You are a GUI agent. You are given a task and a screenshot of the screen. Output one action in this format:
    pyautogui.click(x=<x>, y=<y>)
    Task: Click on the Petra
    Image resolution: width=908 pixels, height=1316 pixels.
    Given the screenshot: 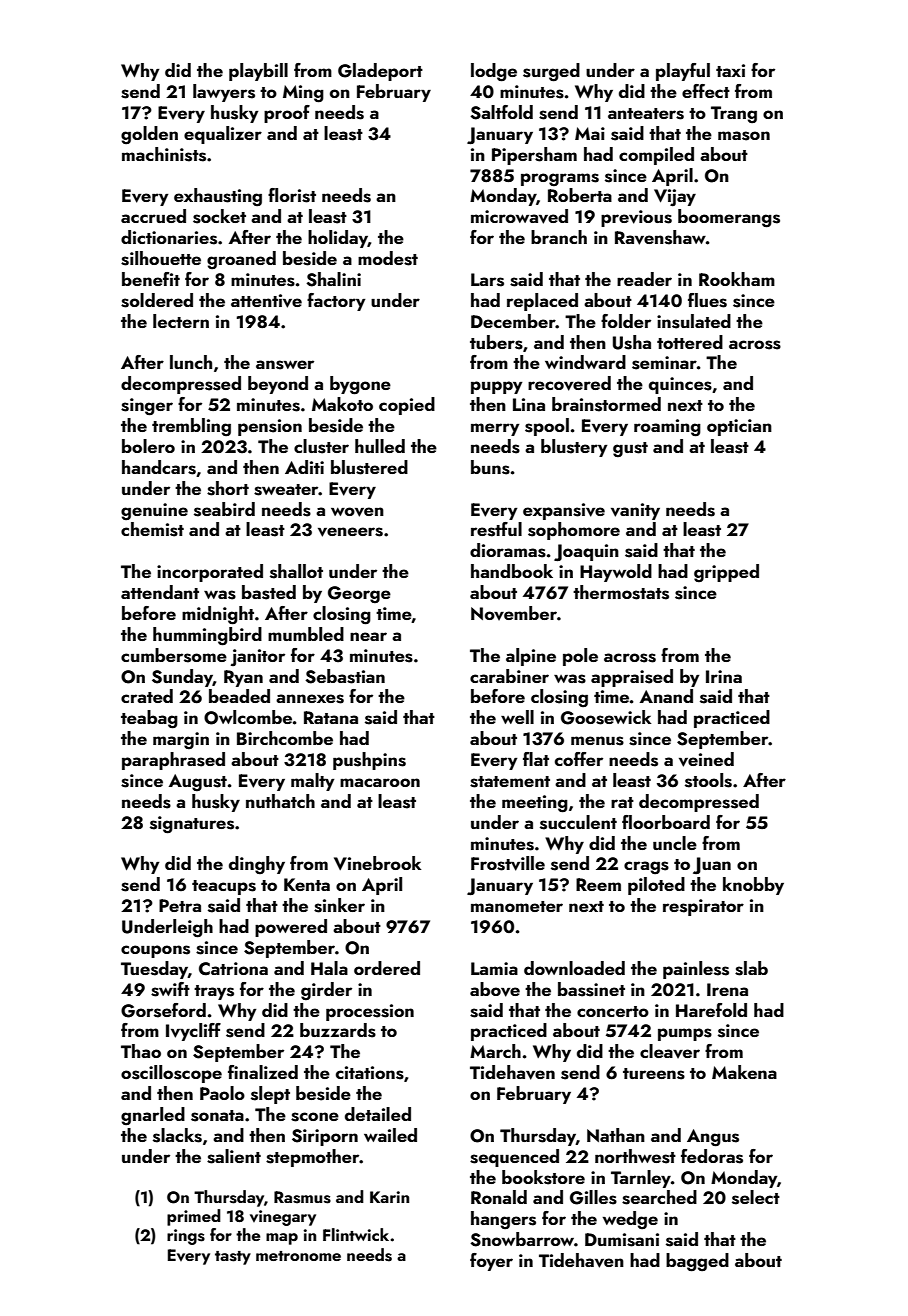 What is the action you would take?
    pyautogui.click(x=180, y=905)
